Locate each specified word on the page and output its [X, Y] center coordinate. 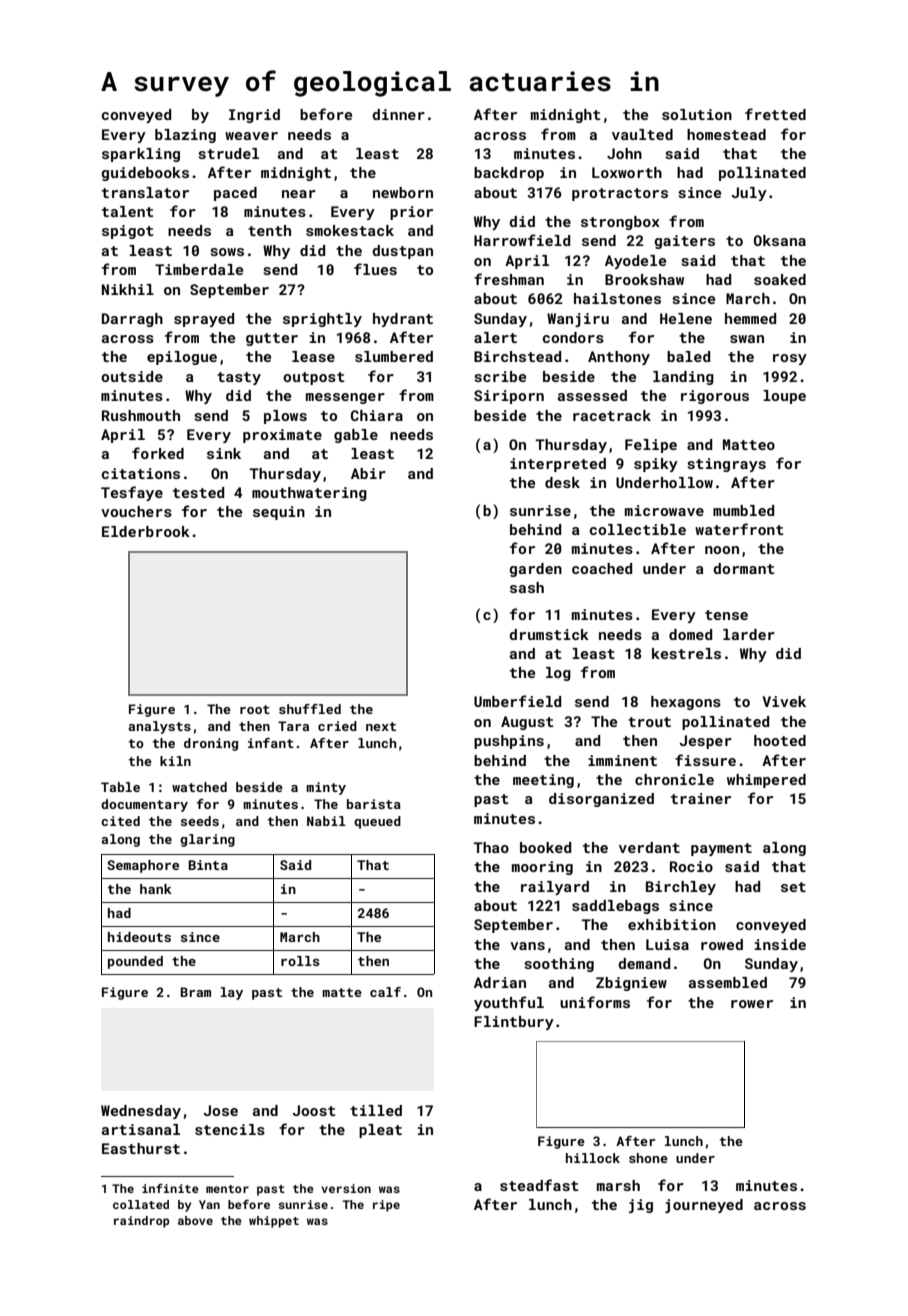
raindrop [142, 1222]
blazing [185, 136]
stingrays [726, 465]
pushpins [509, 742]
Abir [368, 473]
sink [224, 453]
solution [697, 114]
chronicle [674, 779]
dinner [398, 114]
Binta [208, 865]
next [381, 726]
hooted [780, 740]
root [255, 709]
